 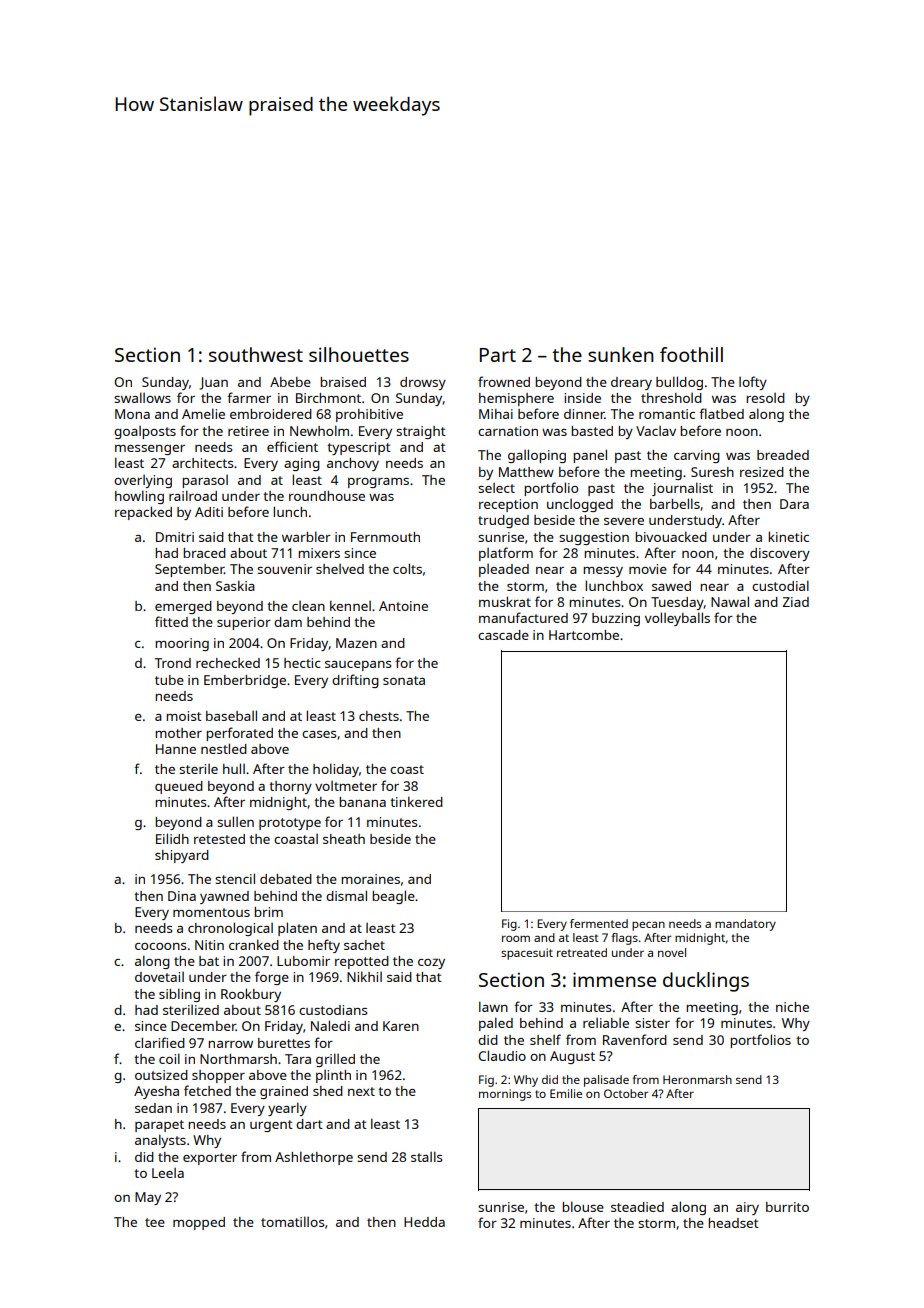 What do you see at coordinates (792, 1007) in the screenshot?
I see `niche` at bounding box center [792, 1007].
